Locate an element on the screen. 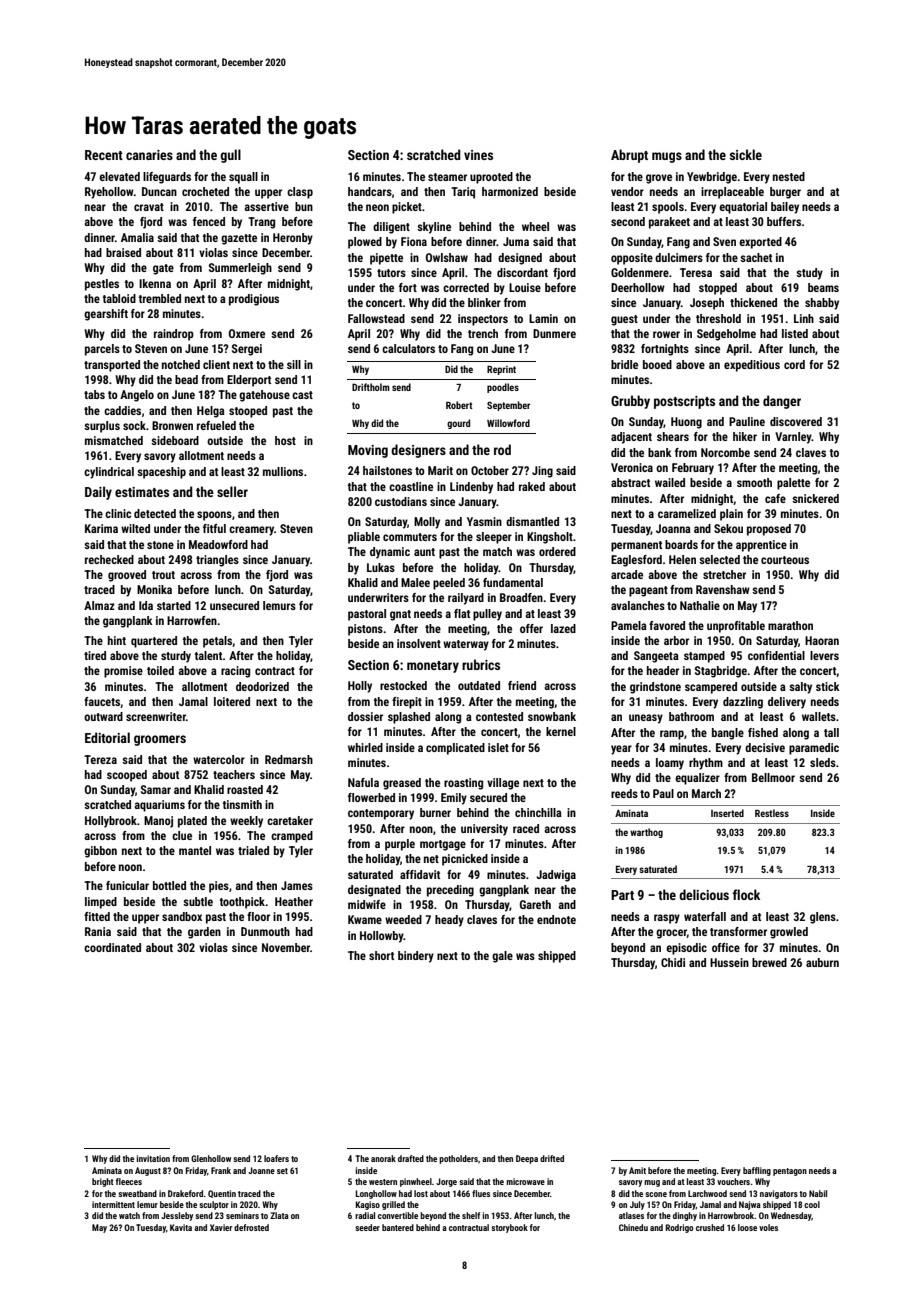  auburn is located at coordinates (822, 962).
